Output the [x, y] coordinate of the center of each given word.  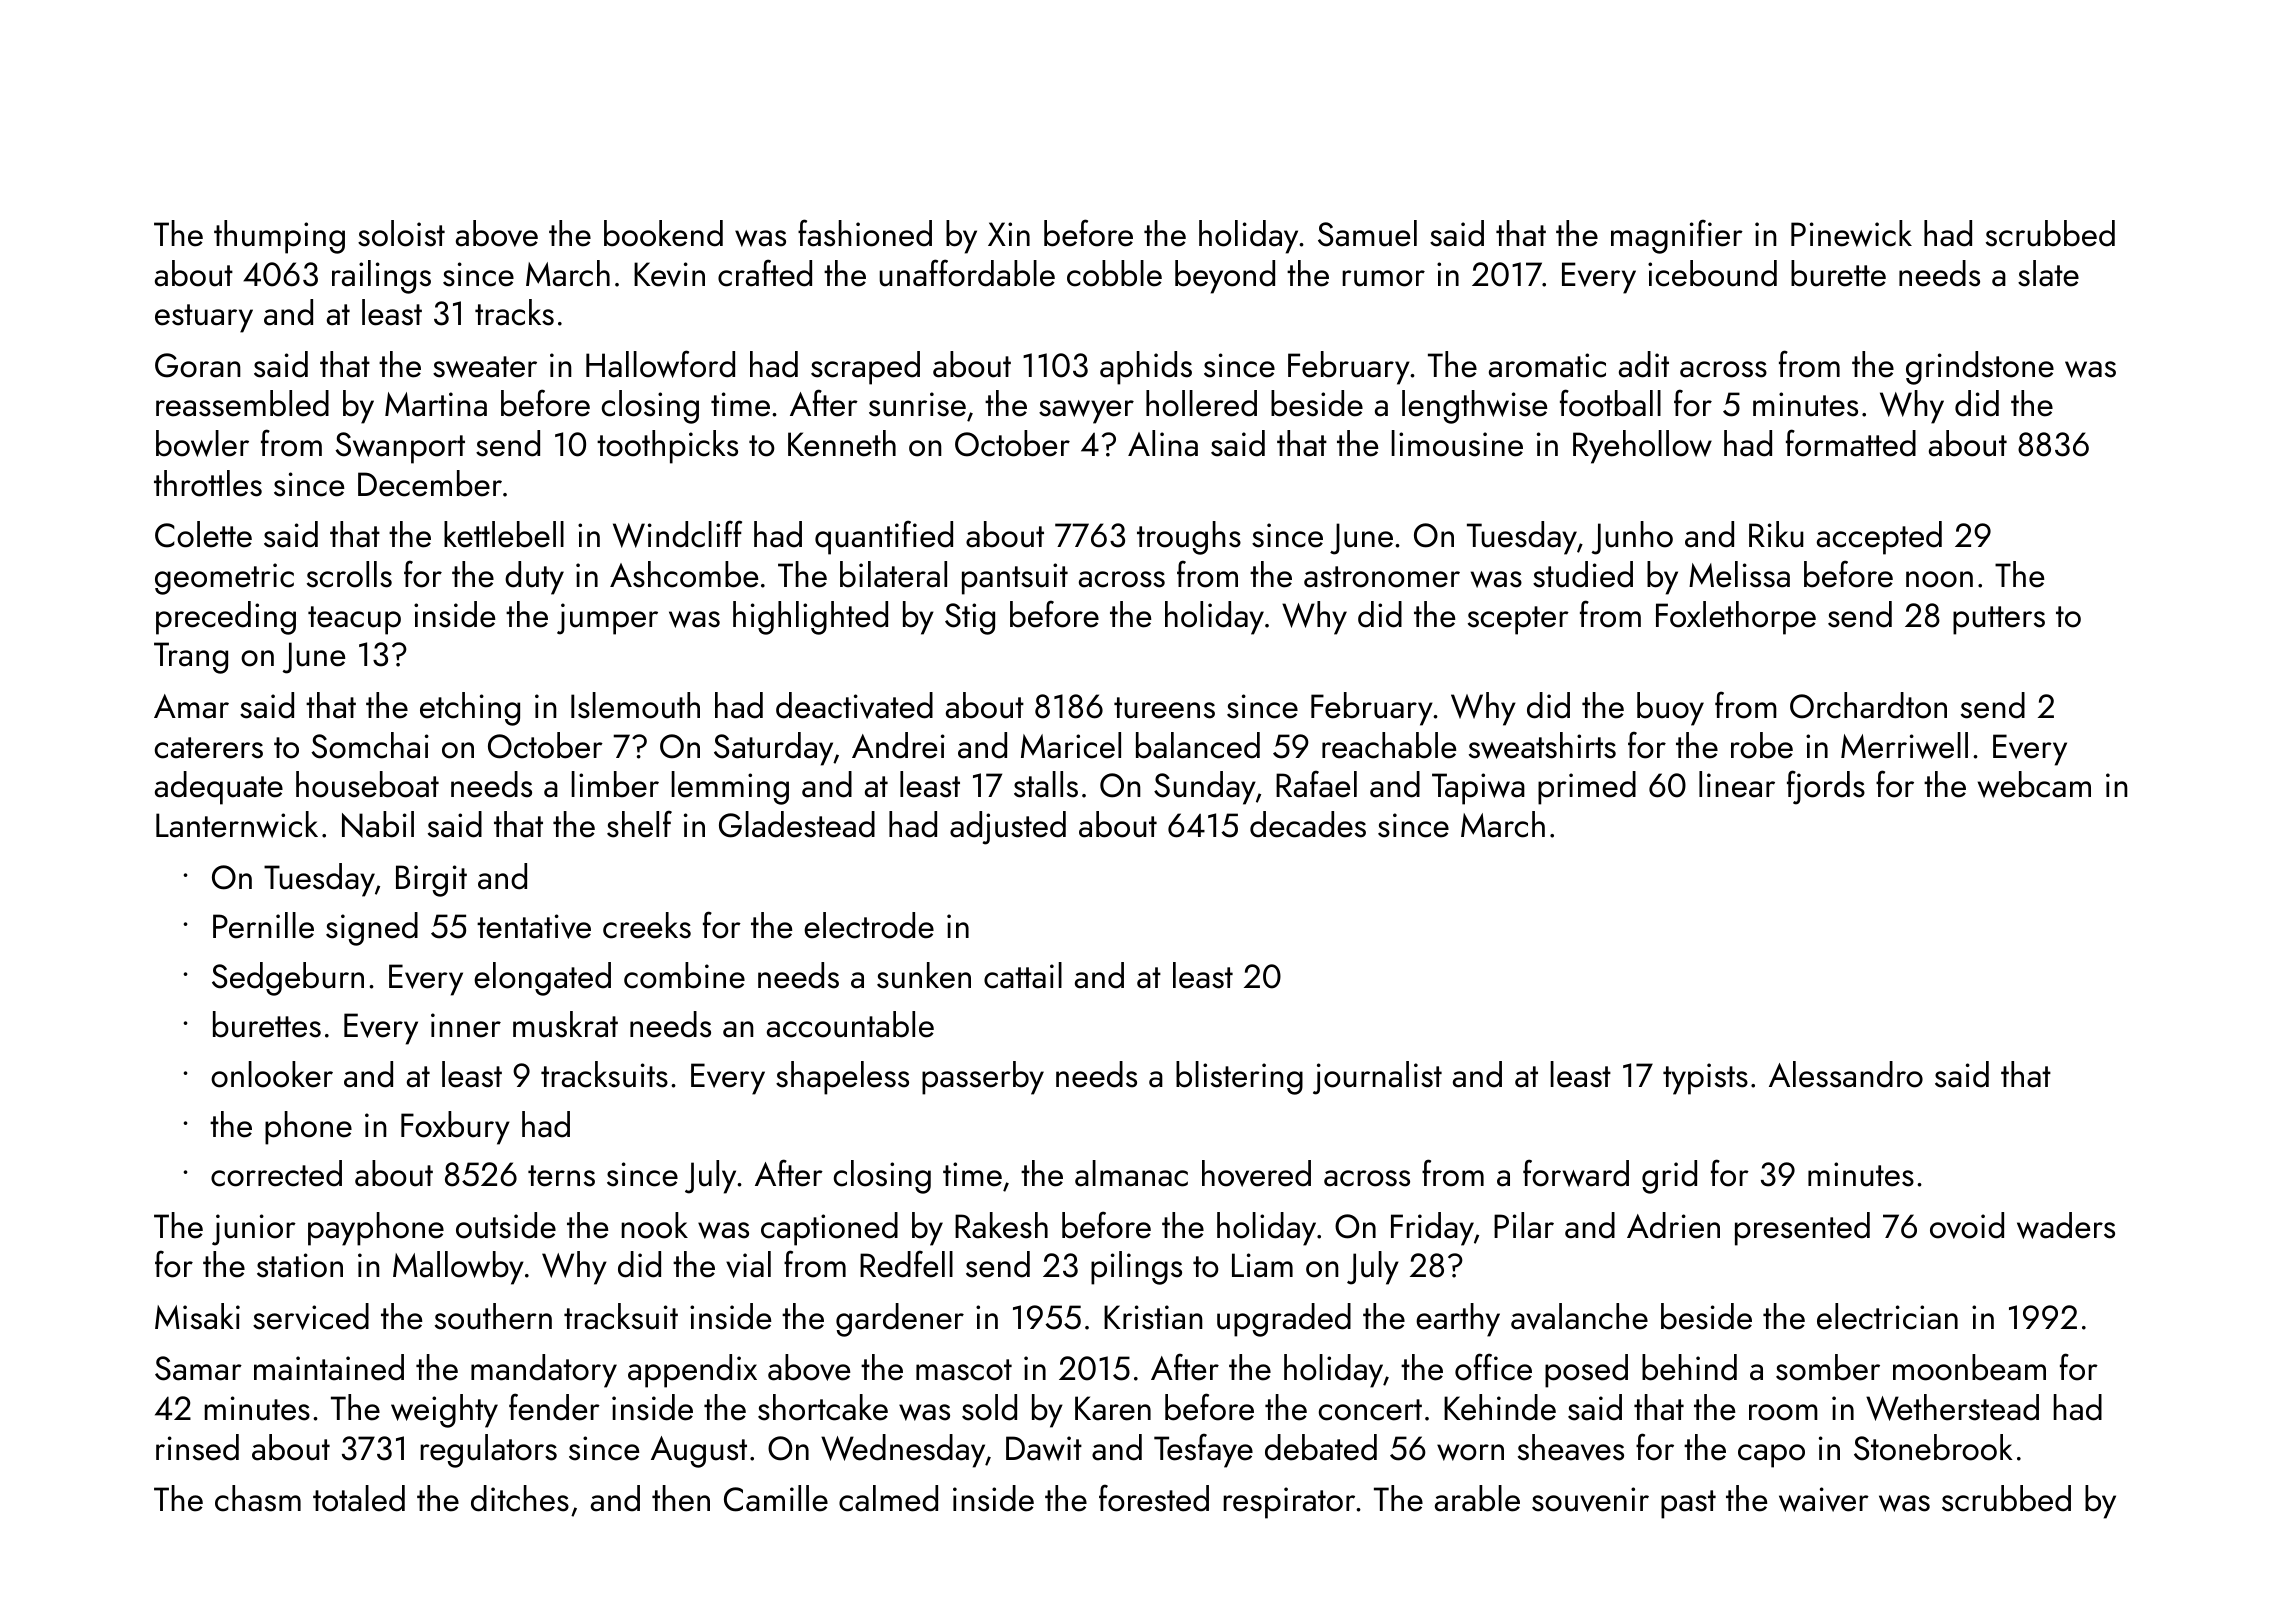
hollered [1201, 403]
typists [1705, 1079]
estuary [204, 318]
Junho [1632, 538]
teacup [354, 620]
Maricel [1071, 745]
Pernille [263, 925]
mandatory [544, 1371]
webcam [2034, 784]
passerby [983, 1078]
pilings [1136, 1268]
